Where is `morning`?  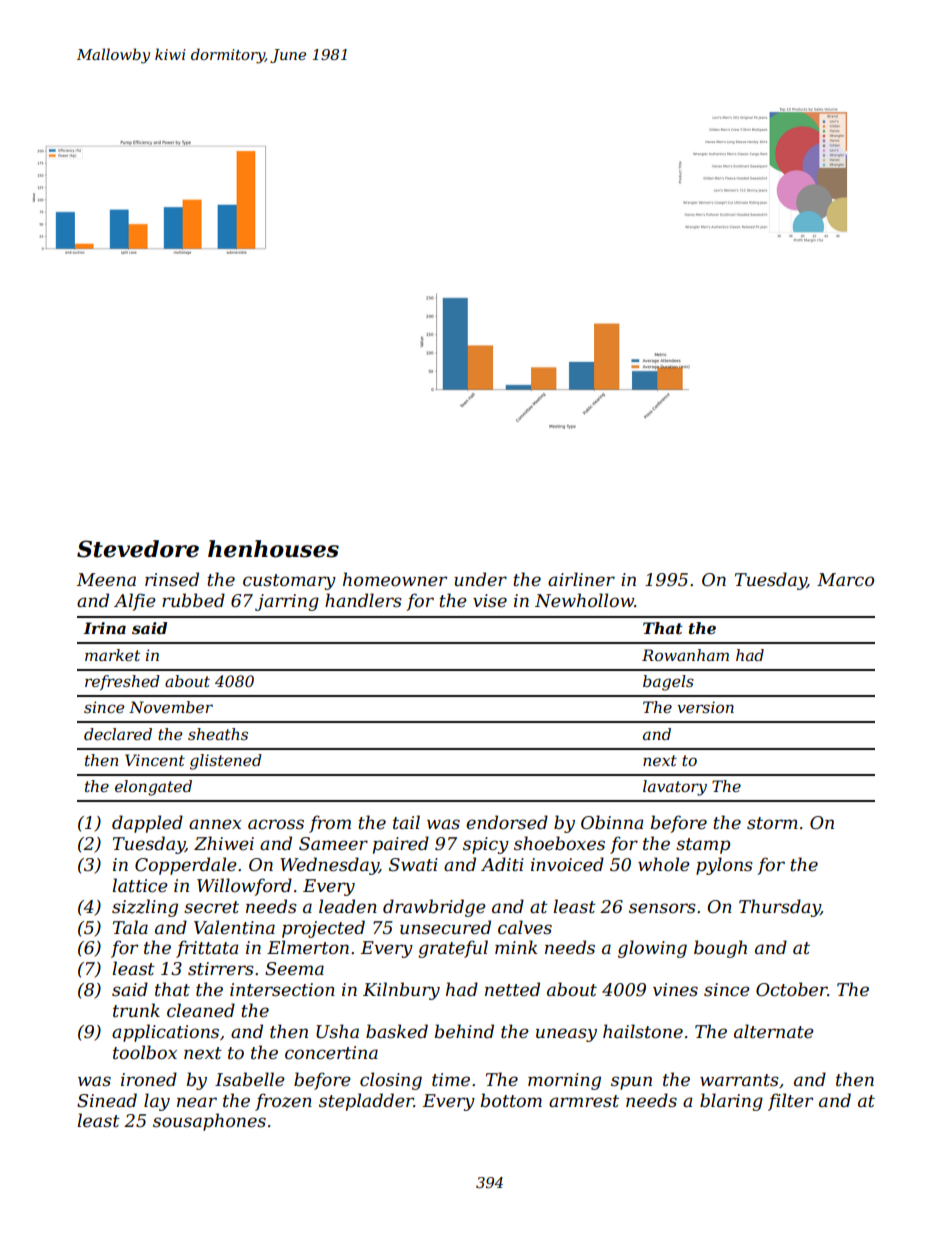
morning is located at coordinates (564, 1081).
